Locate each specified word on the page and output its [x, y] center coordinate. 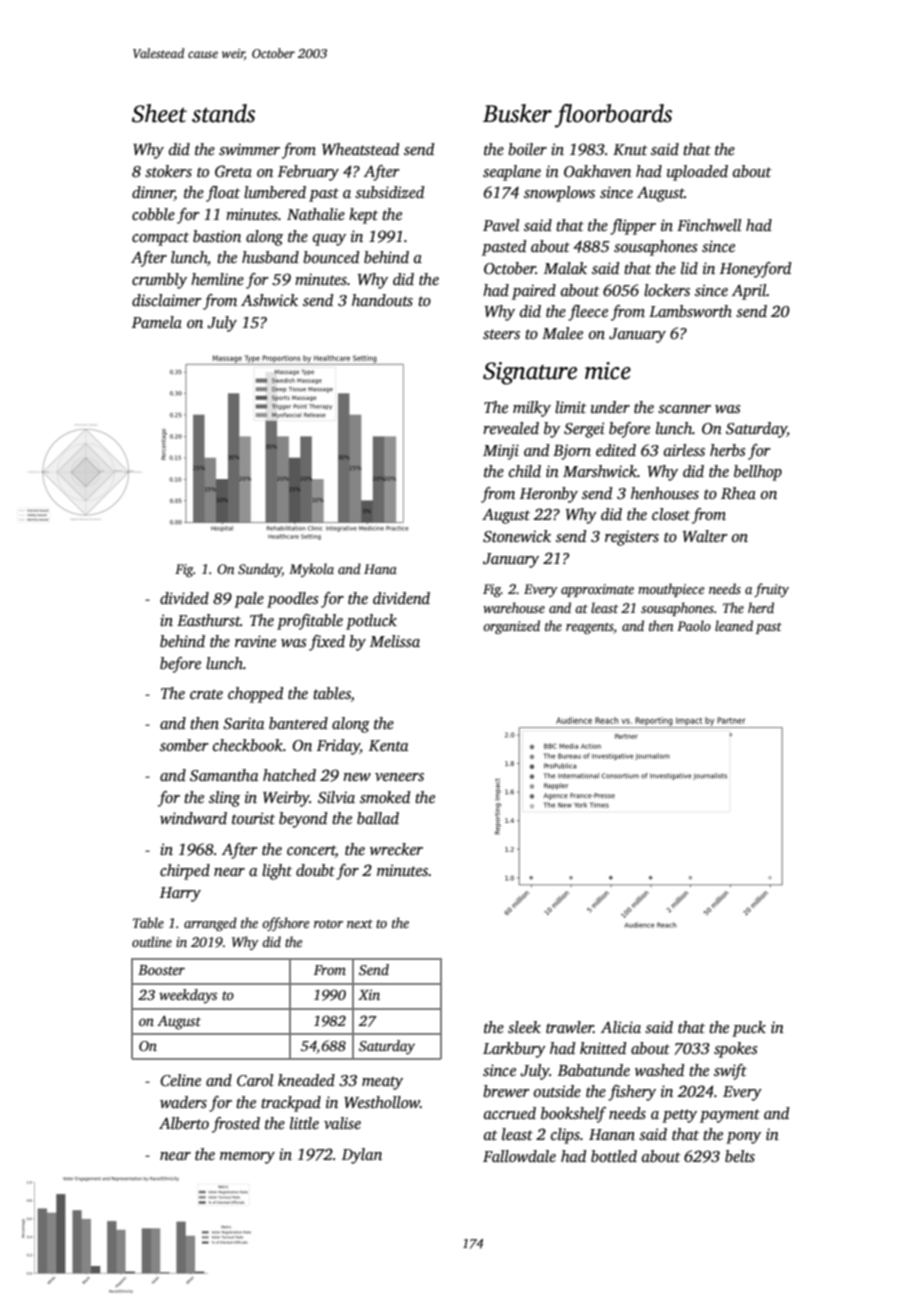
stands [223, 113]
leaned [734, 625]
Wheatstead [360, 149]
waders [183, 1102]
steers [501, 334]
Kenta [389, 745]
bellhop [758, 473]
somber [184, 745]
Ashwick [269, 300]
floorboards [613, 116]
